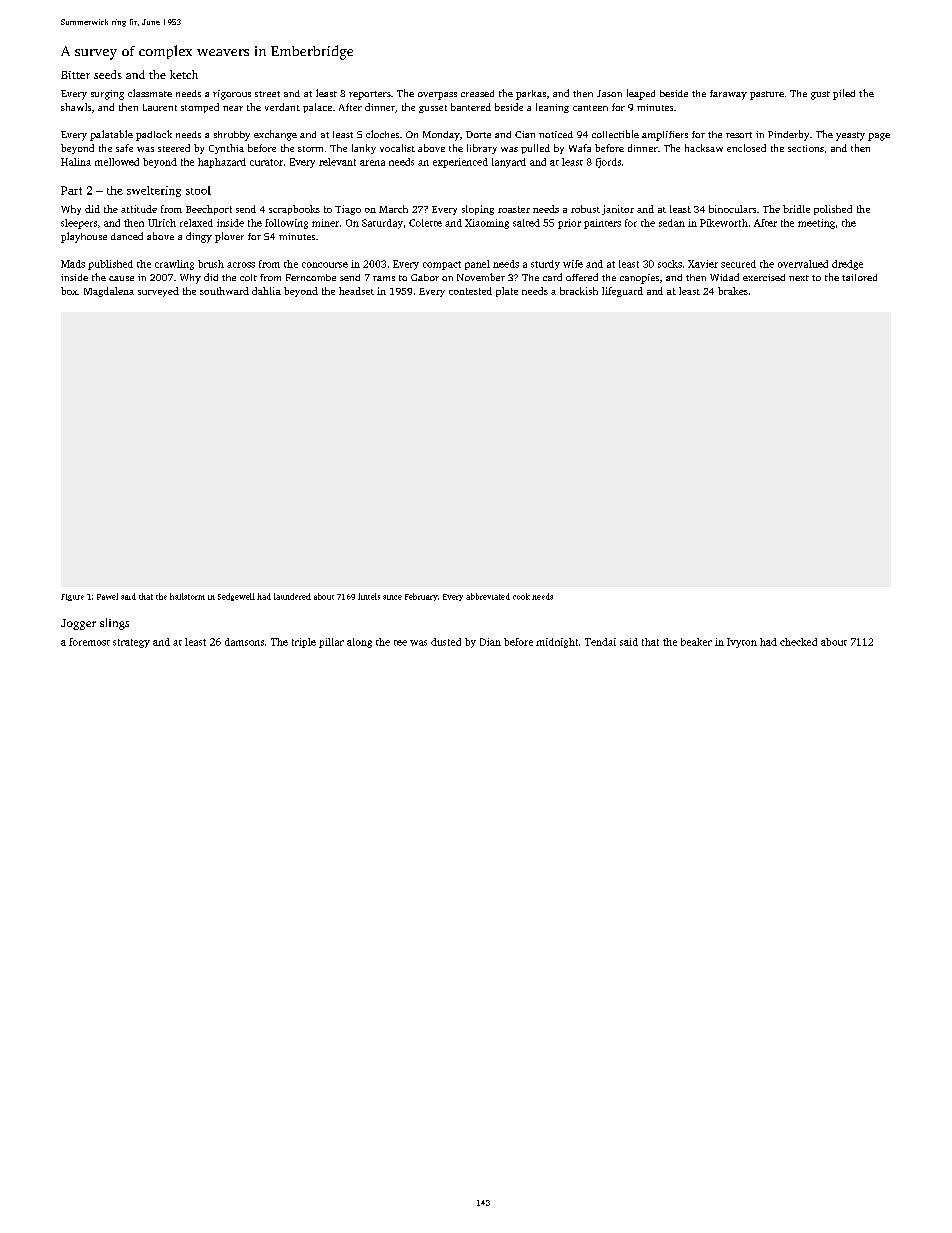 This document has width=952, height=1233. Describe the element at coordinates (184, 74) in the document. I see `ketch` at that location.
